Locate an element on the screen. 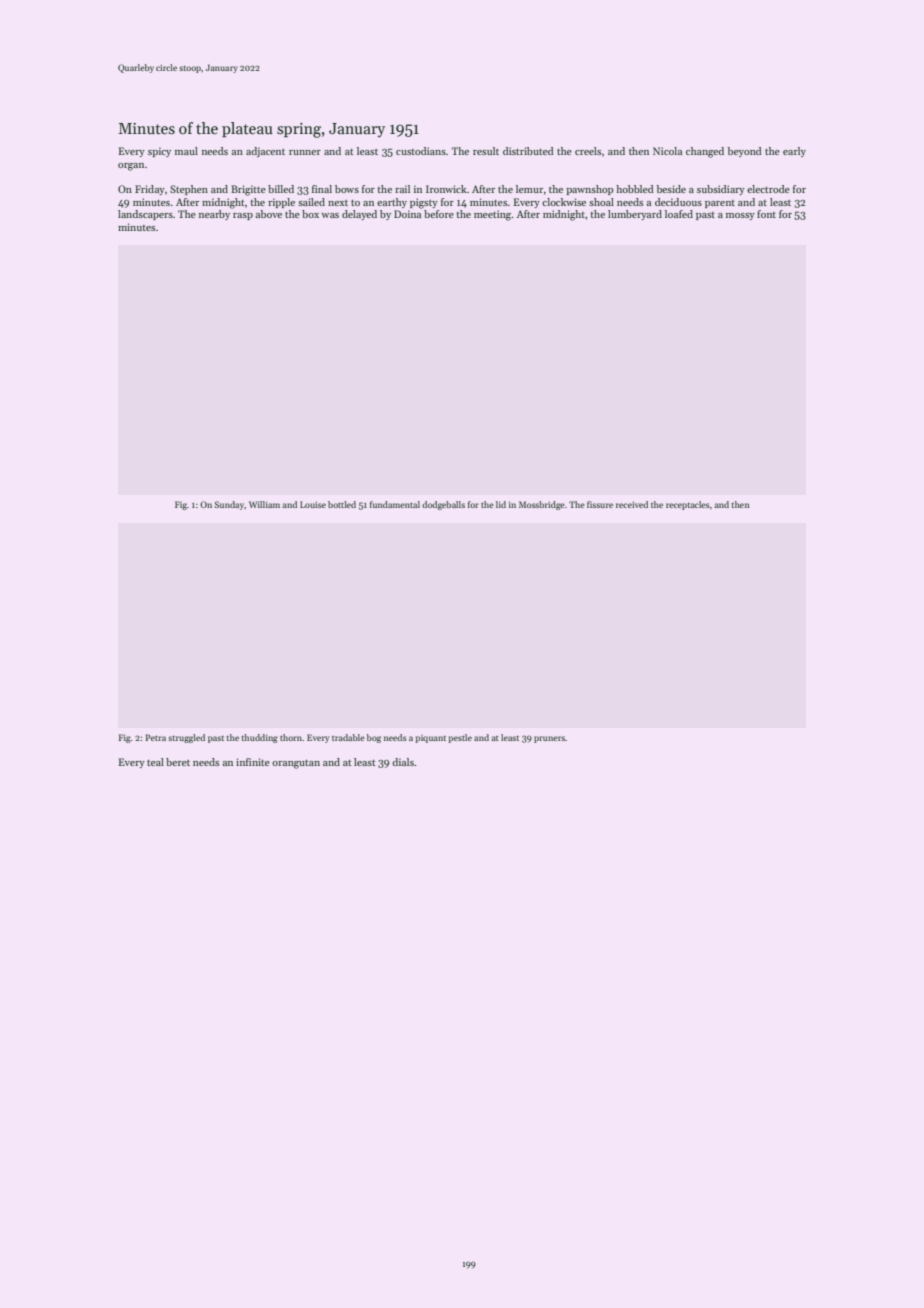 Image resolution: width=924 pixels, height=1308 pixels. receptacles is located at coordinates (687, 505).
